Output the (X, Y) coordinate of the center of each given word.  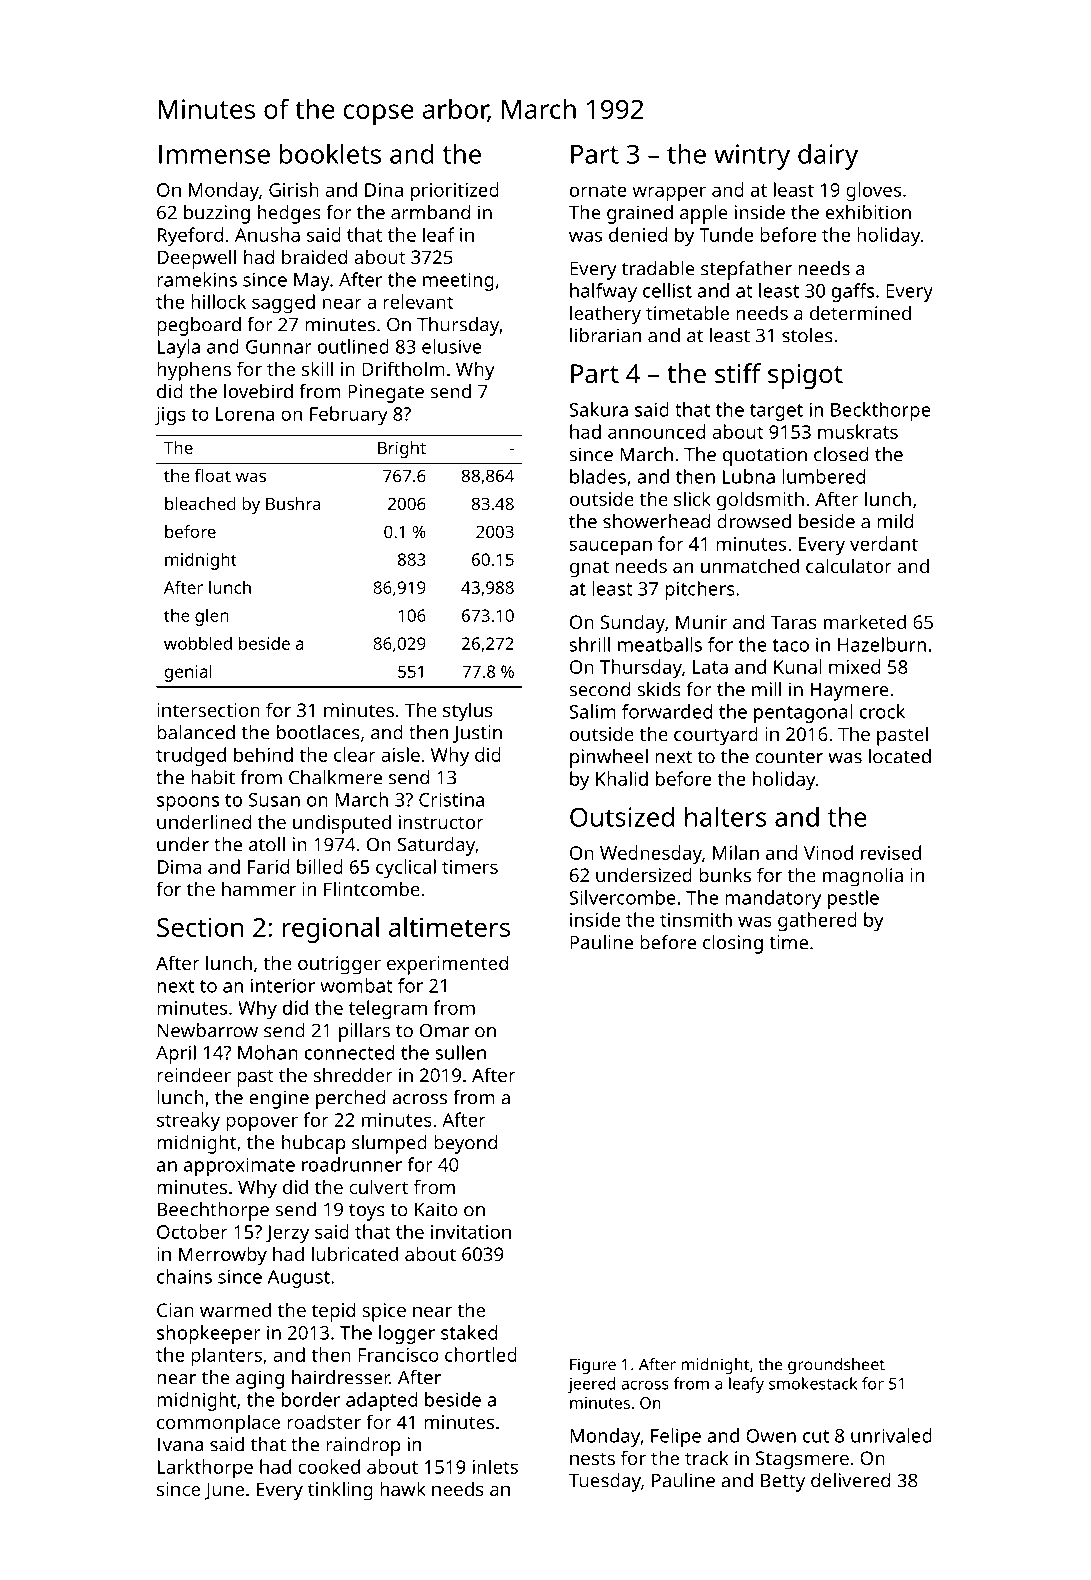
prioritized (455, 192)
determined (860, 312)
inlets (495, 1466)
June (224, 1491)
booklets (330, 154)
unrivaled (891, 1435)
